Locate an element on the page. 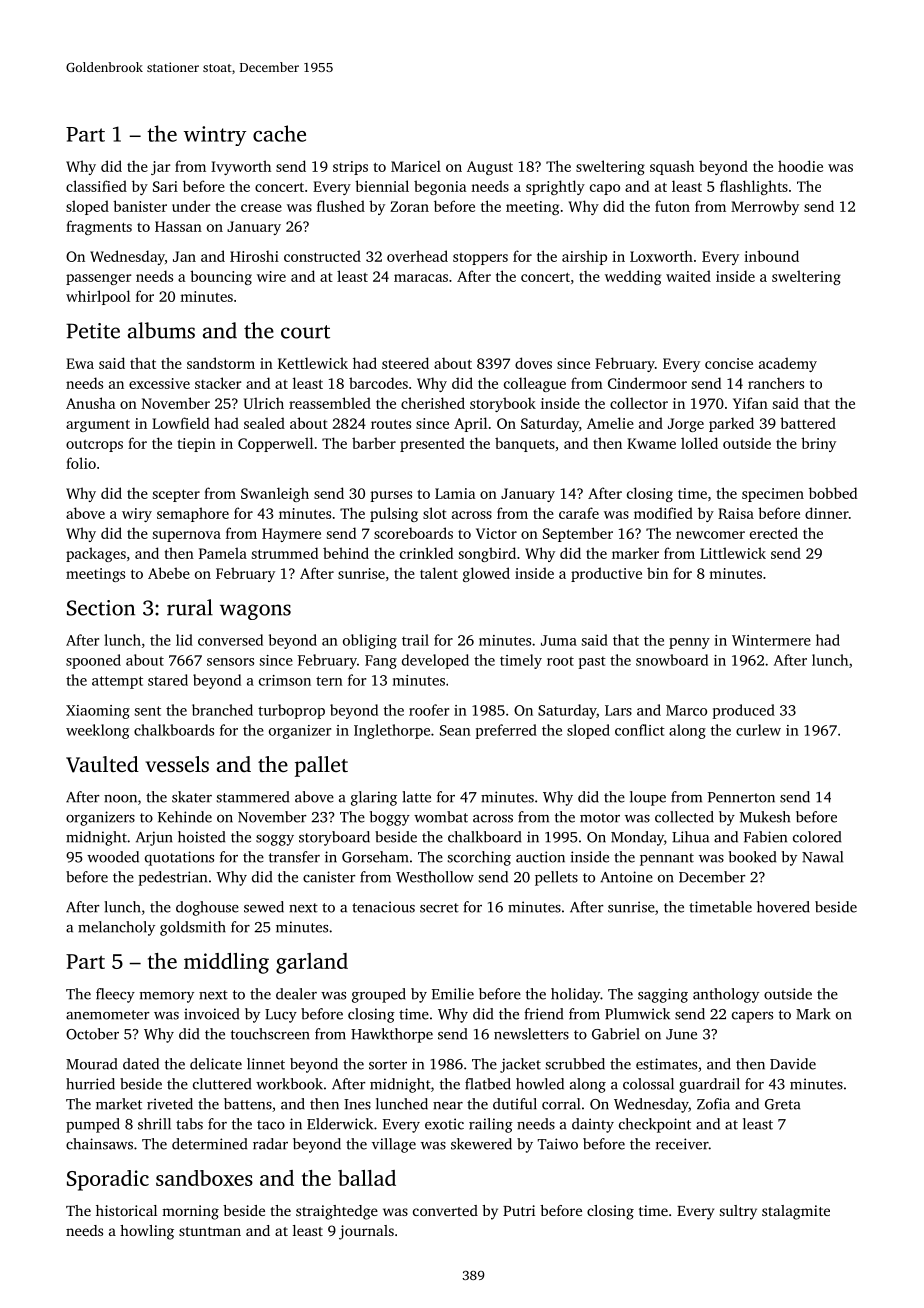  Wintermere is located at coordinates (771, 640).
